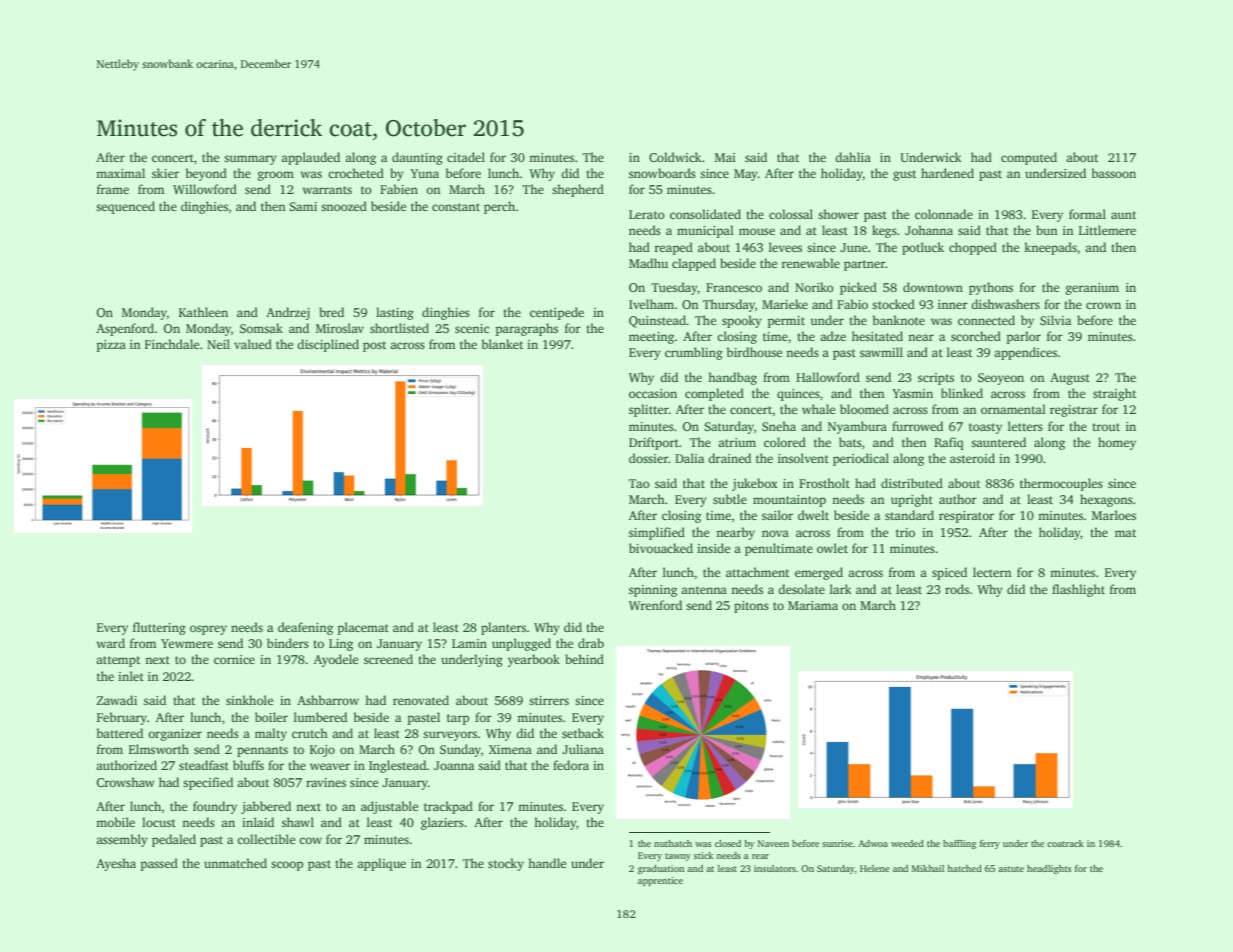  Describe the element at coordinates (1061, 484) in the screenshot. I see `thermocouples` at that location.
